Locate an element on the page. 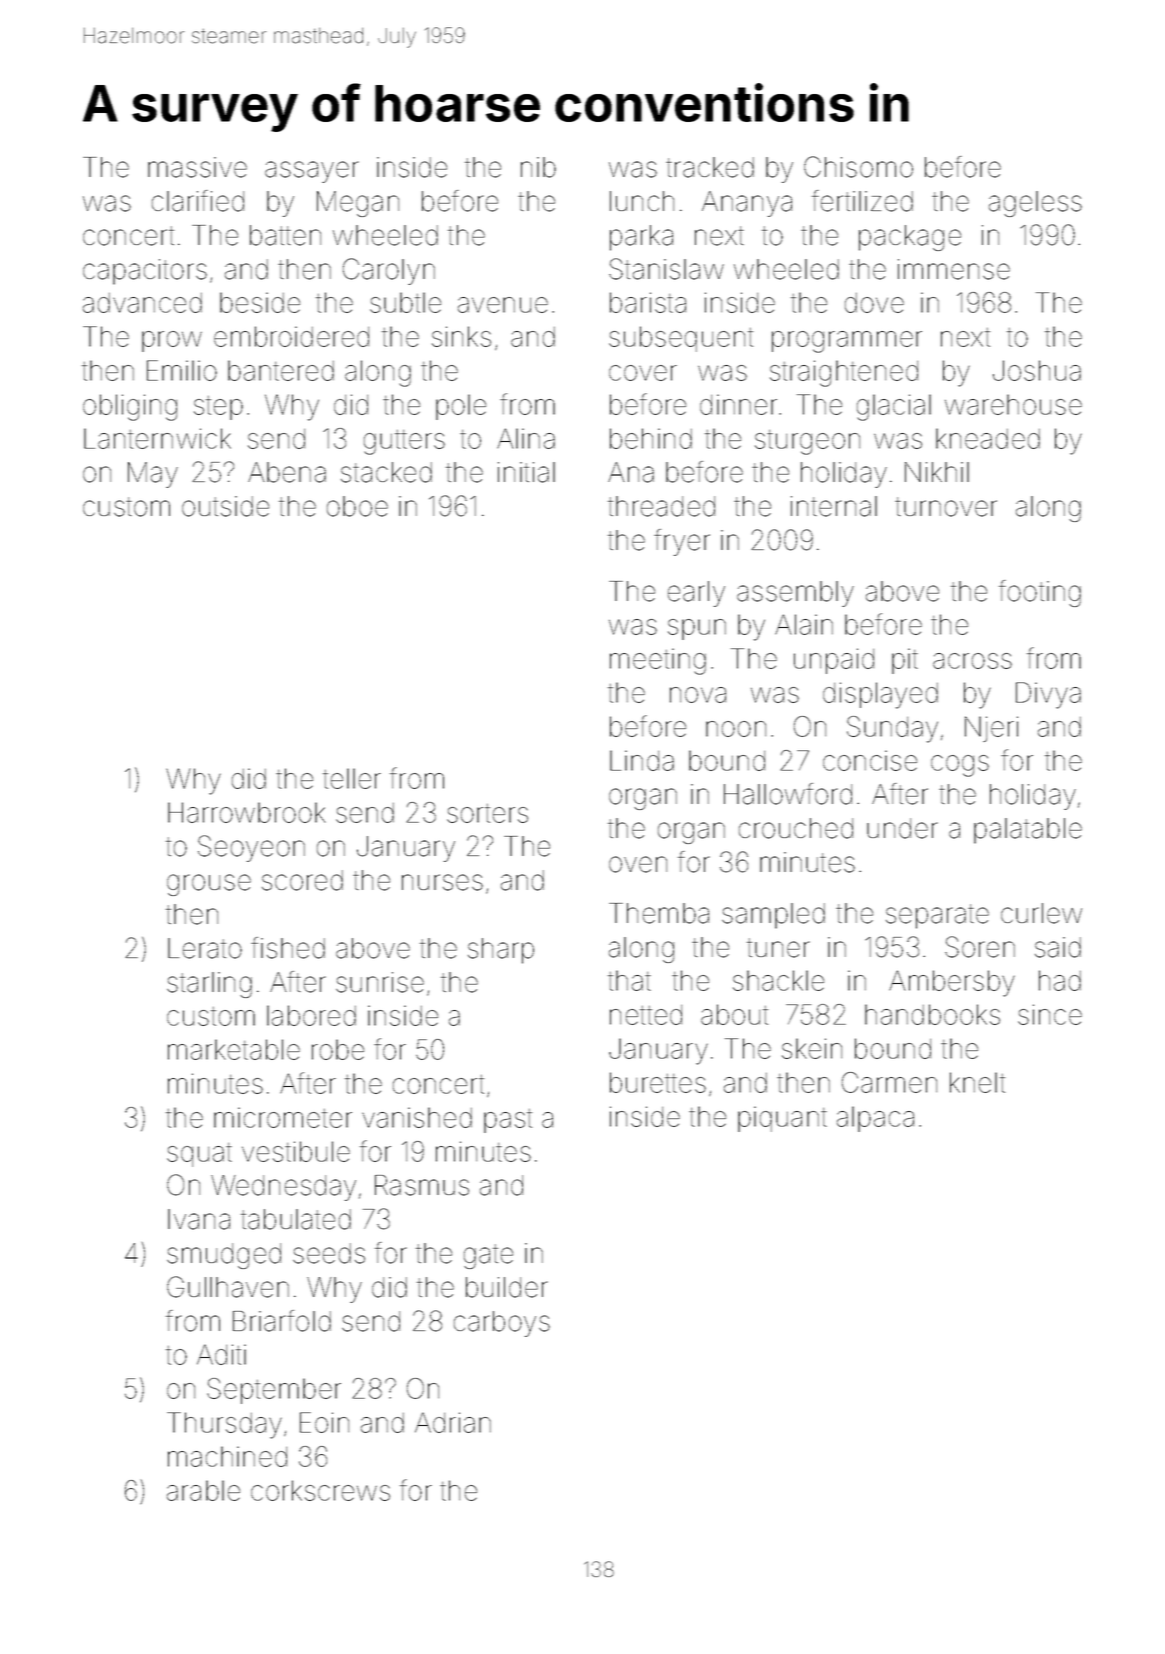  Adrian is located at coordinates (453, 1422).
